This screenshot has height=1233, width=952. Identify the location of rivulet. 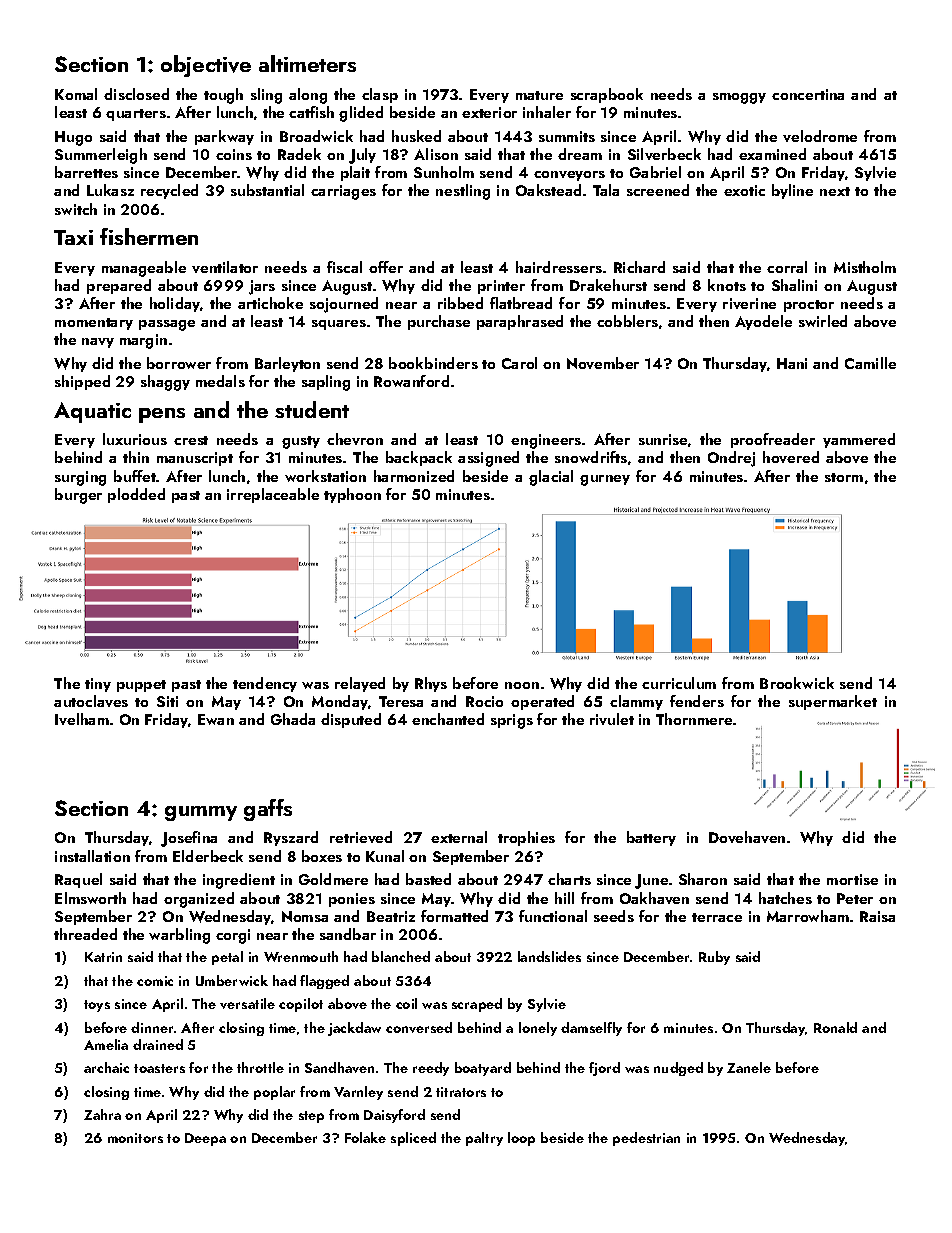
(612, 719).
